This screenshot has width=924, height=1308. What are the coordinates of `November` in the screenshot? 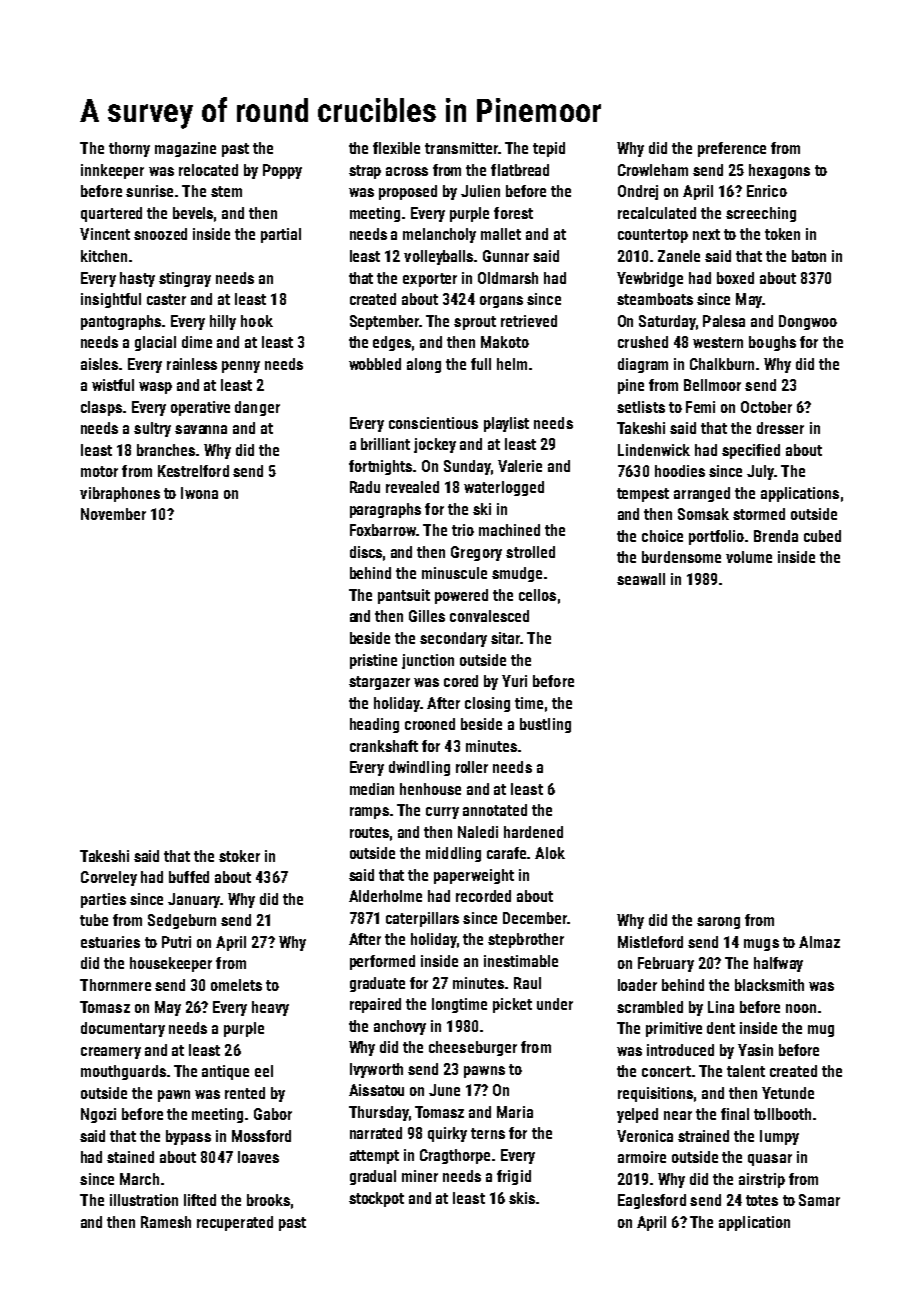 It's located at (113, 514).
